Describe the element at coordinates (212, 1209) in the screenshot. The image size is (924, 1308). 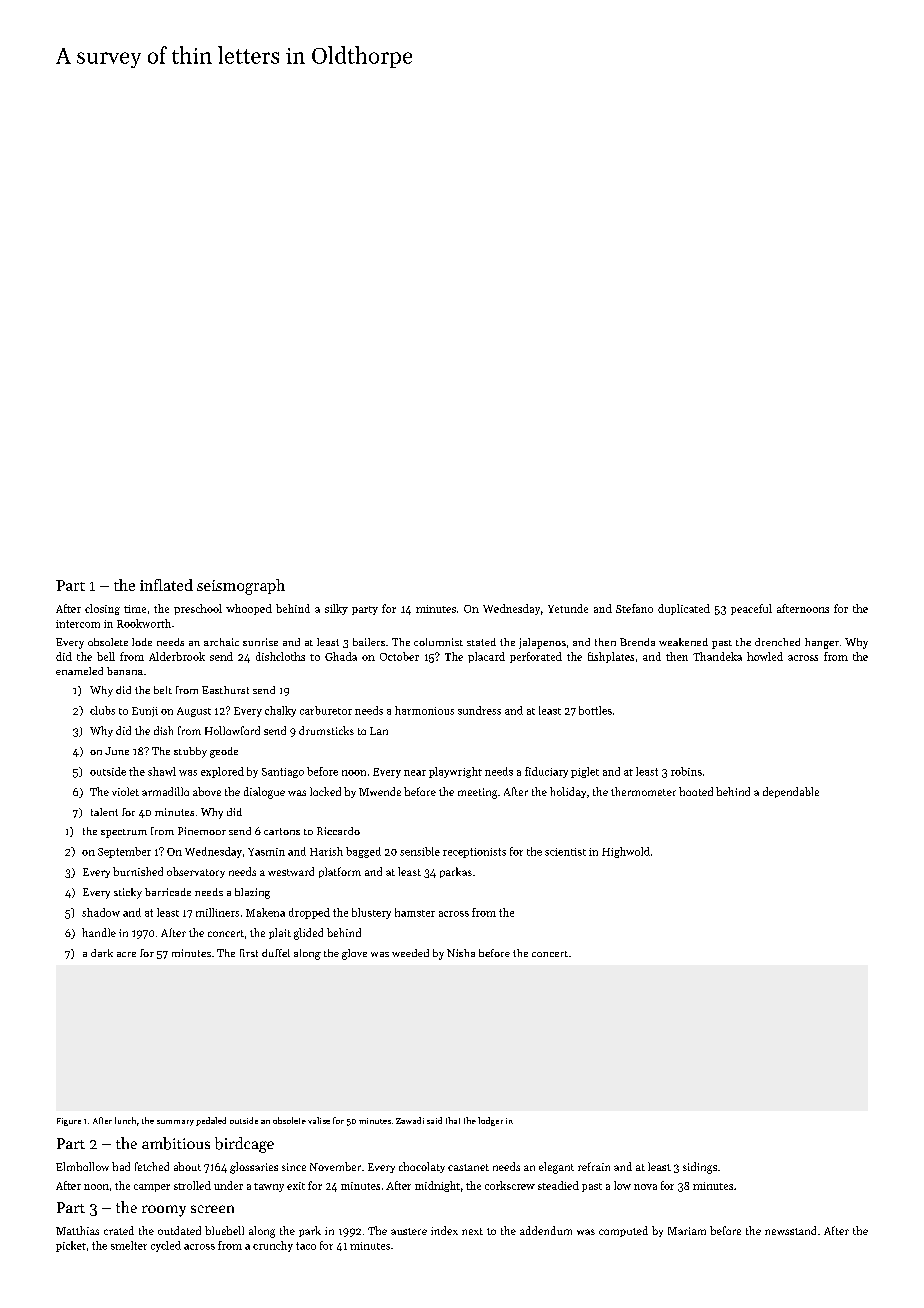
I see `screen` at that location.
